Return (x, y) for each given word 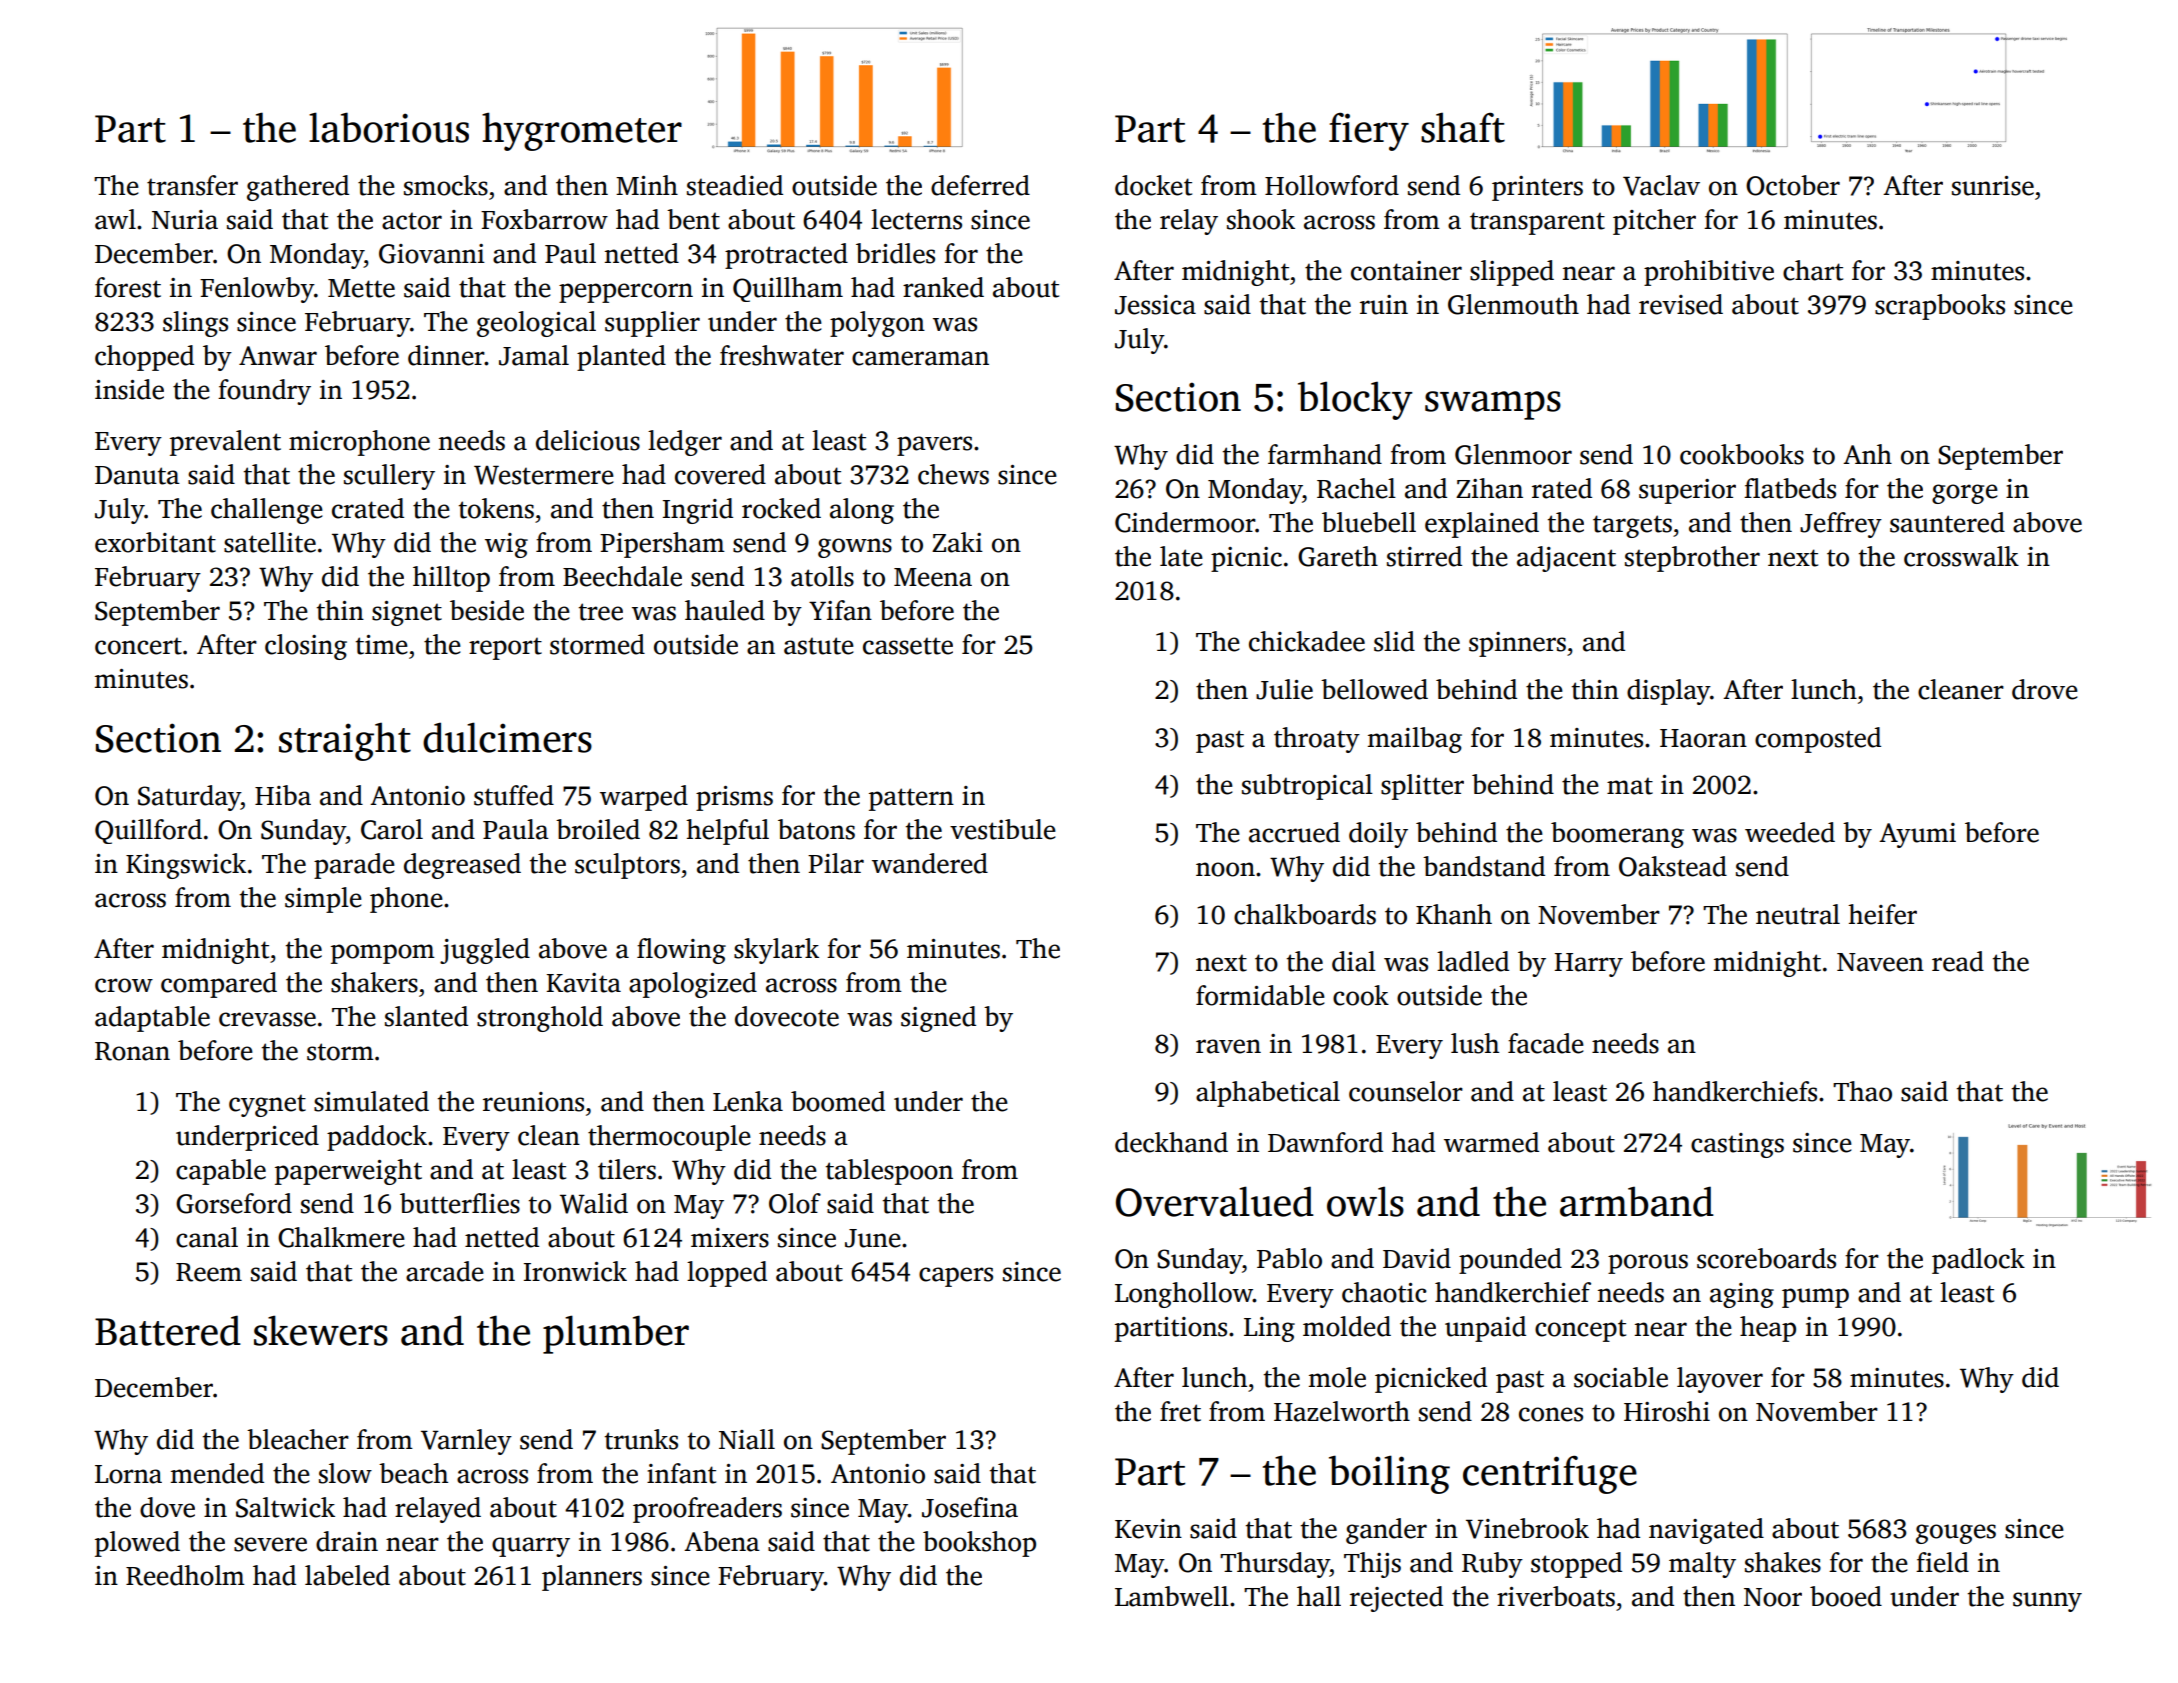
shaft (1463, 127)
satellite (270, 542)
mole (1337, 1377)
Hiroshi (1667, 1411)
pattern (911, 799)
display (1668, 692)
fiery (1369, 131)
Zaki (957, 542)
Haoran (1703, 738)
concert (138, 646)
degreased (462, 866)
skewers (321, 1330)
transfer (192, 185)
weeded (1790, 832)
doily (1378, 835)
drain (347, 1541)
